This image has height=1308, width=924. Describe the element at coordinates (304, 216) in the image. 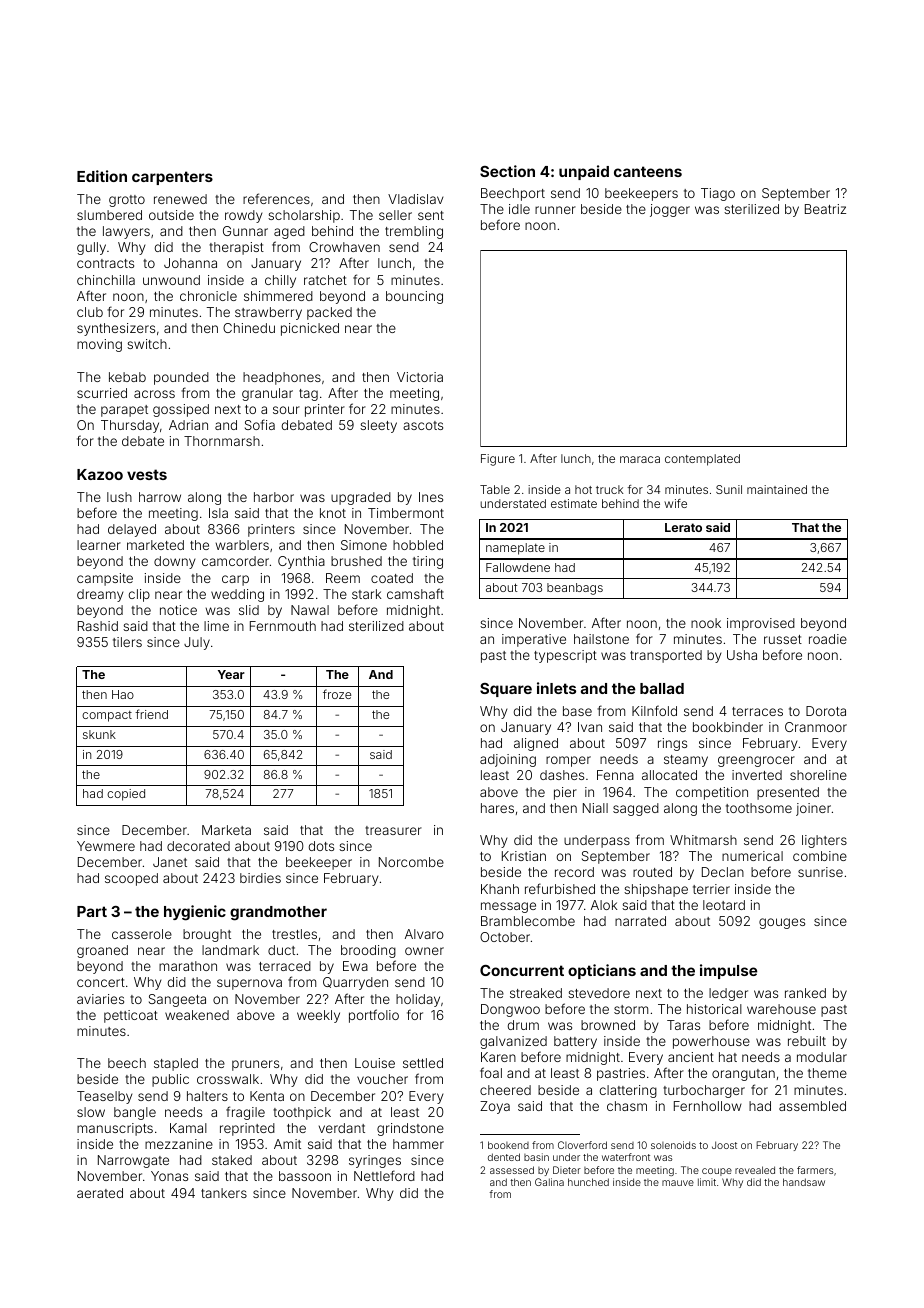

I see `scholarship` at that location.
